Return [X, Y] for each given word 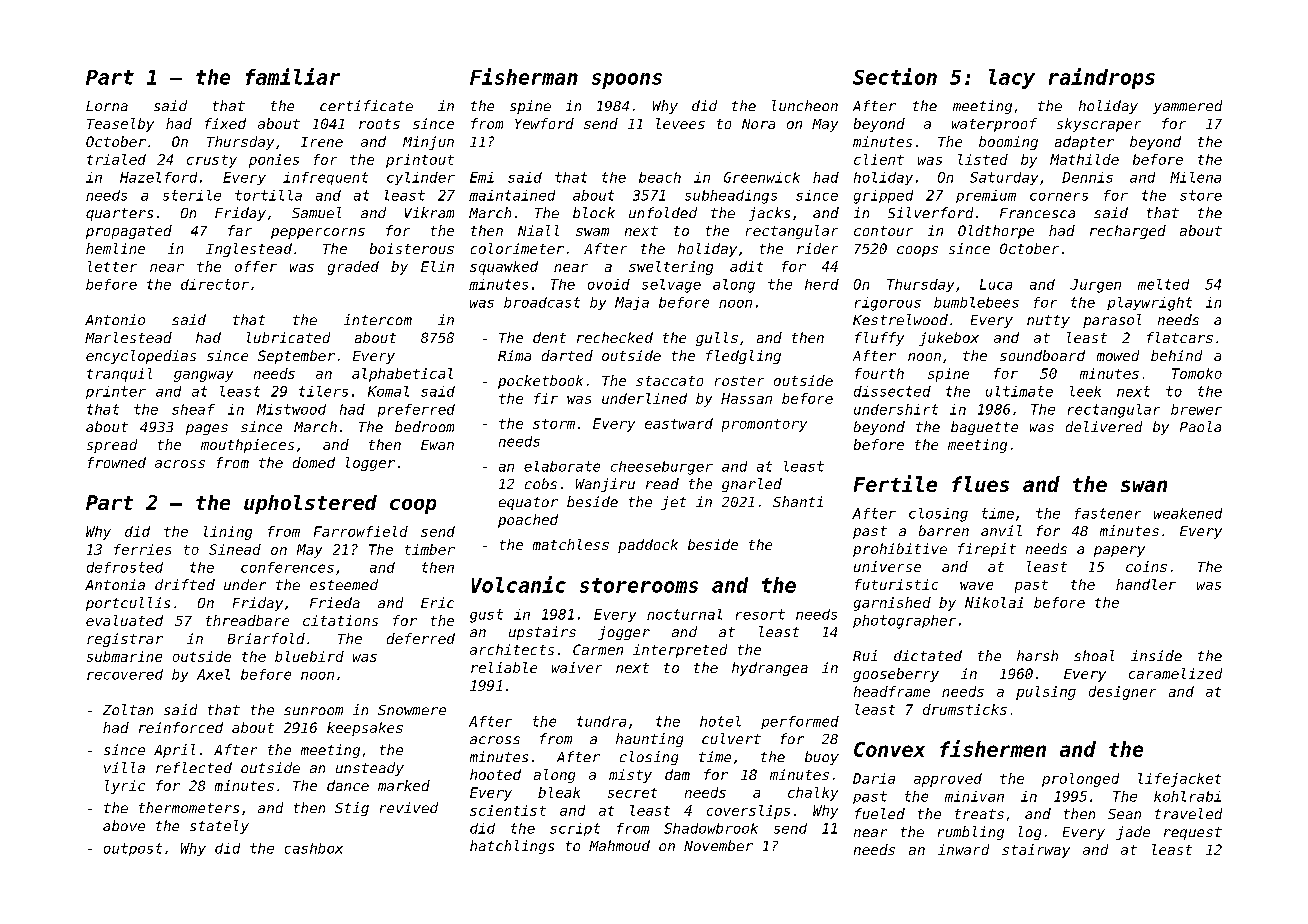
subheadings [731, 197]
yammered [1187, 107]
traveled [1188, 813]
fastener [1108, 513]
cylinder [421, 178]
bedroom [424, 426]
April [174, 751]
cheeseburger [662, 468]
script [575, 829]
